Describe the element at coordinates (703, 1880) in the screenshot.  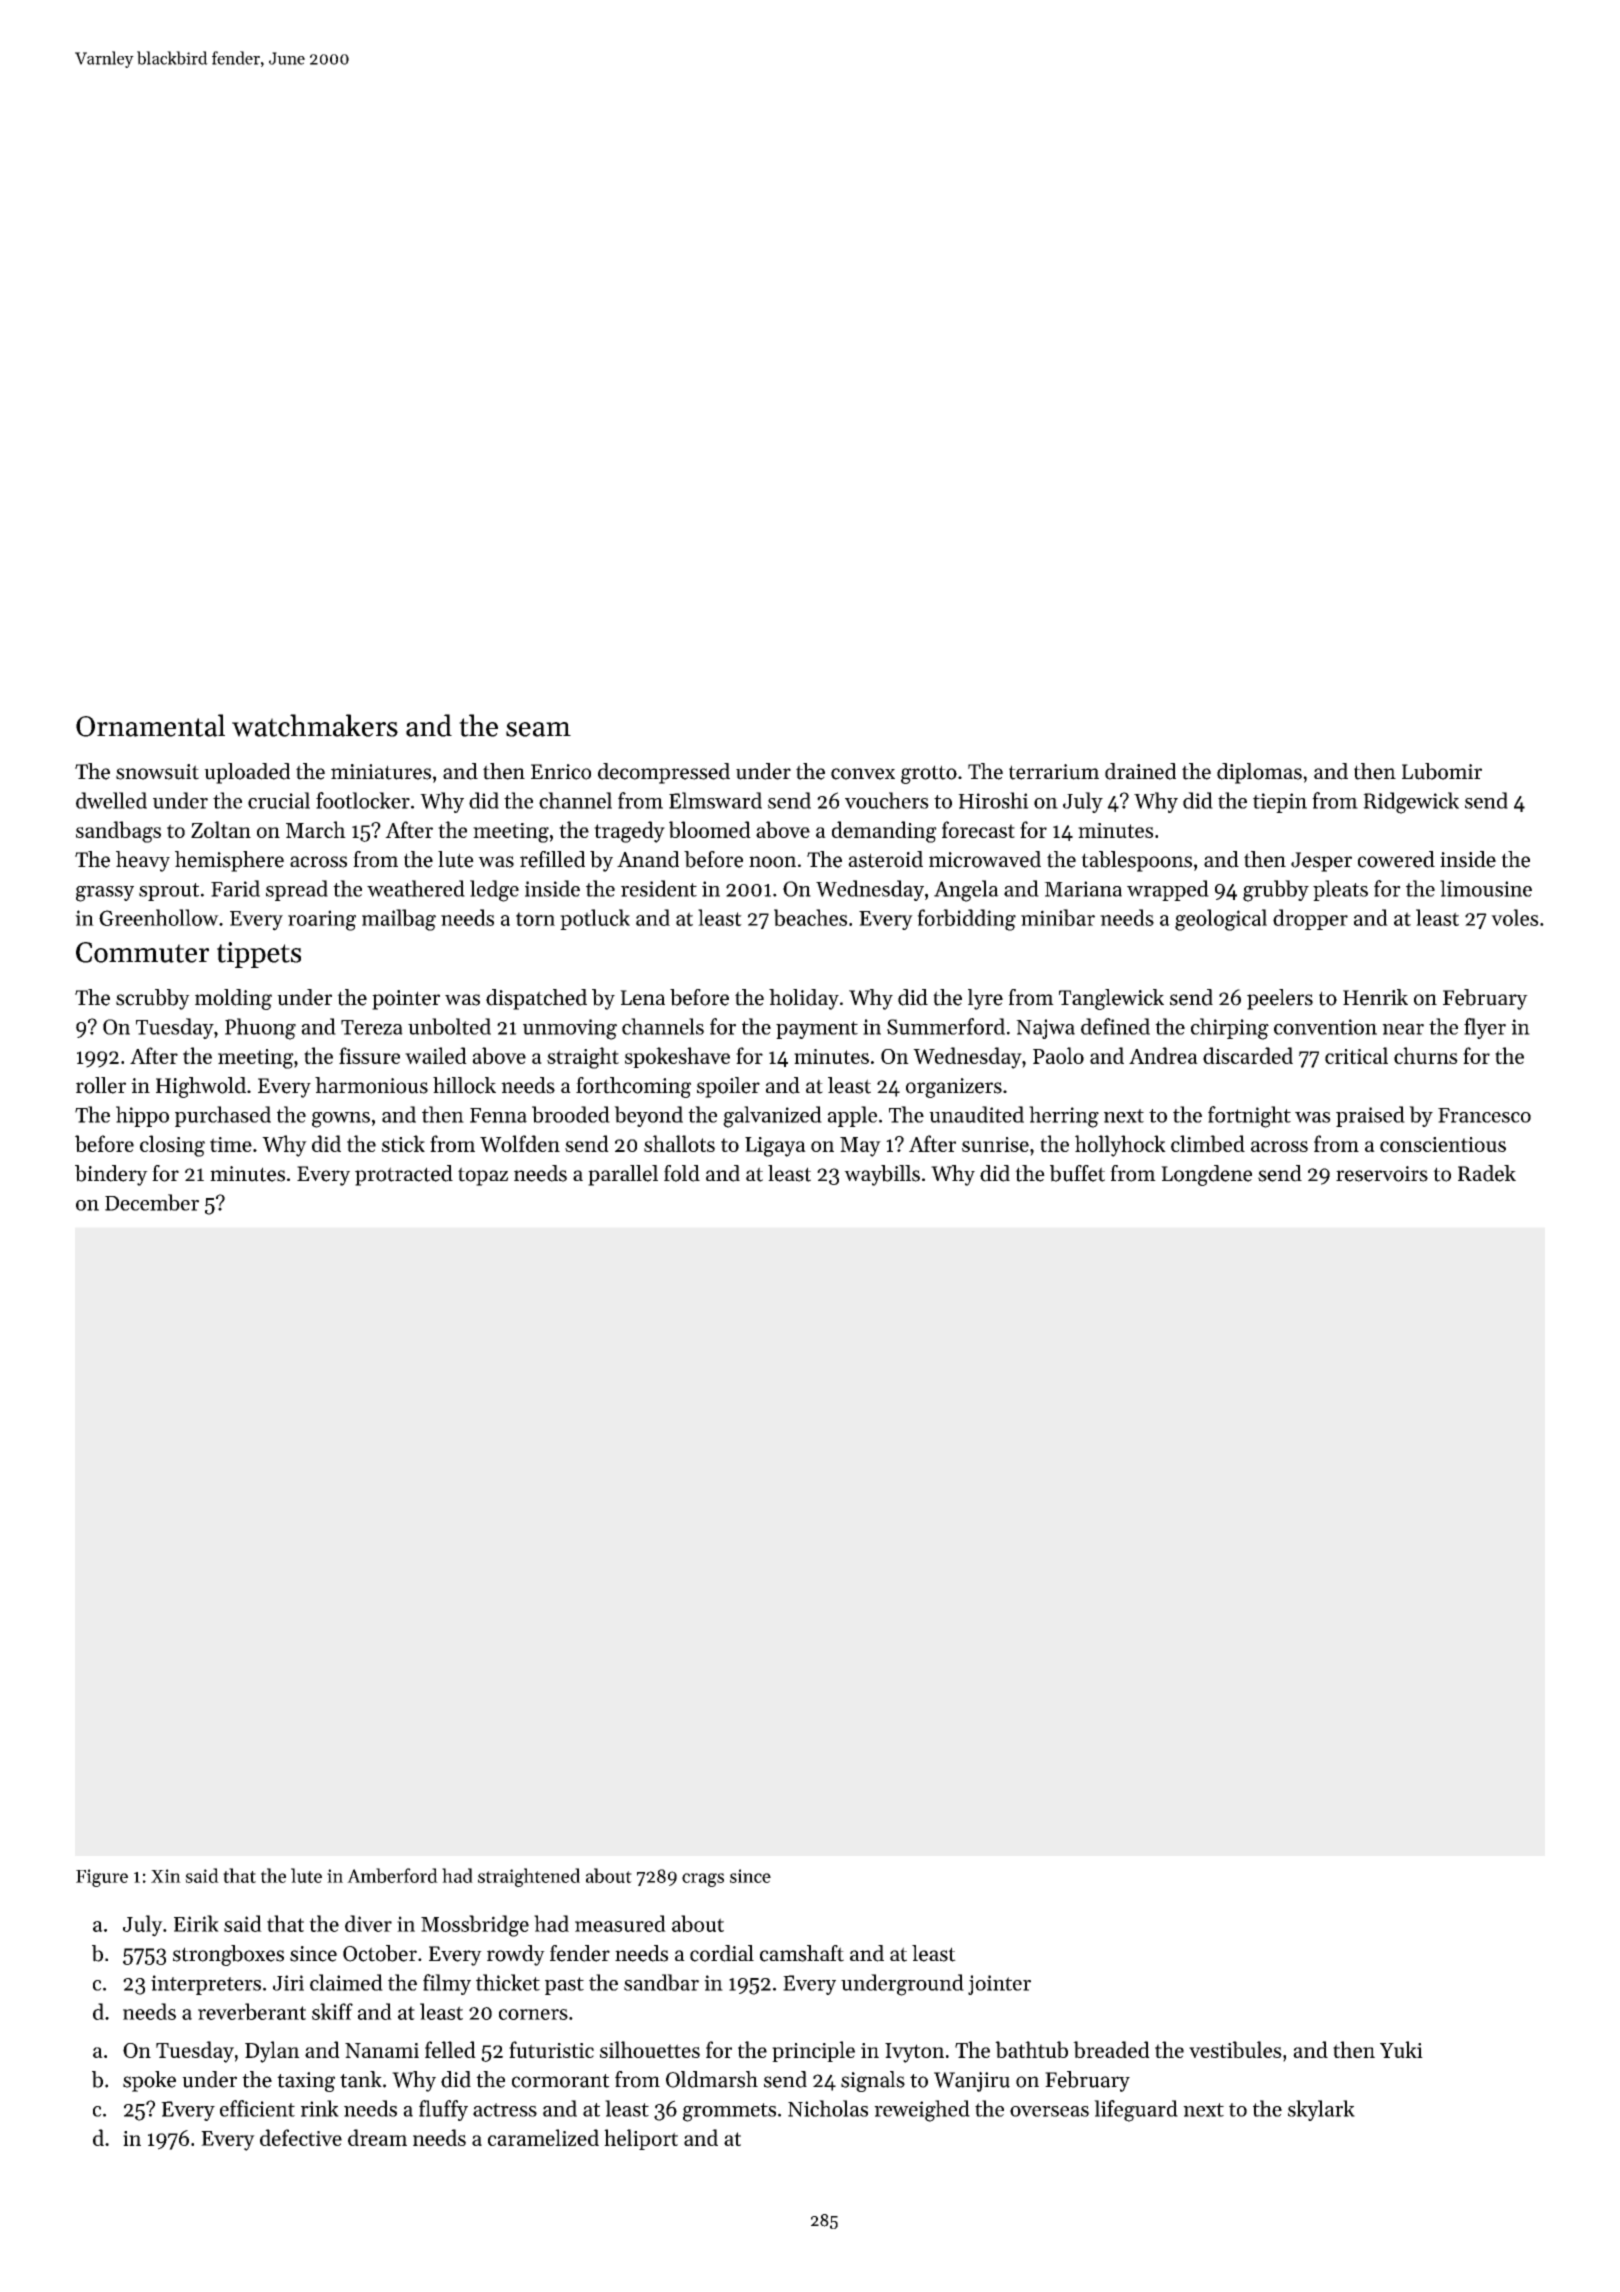
I see `crags` at that location.
